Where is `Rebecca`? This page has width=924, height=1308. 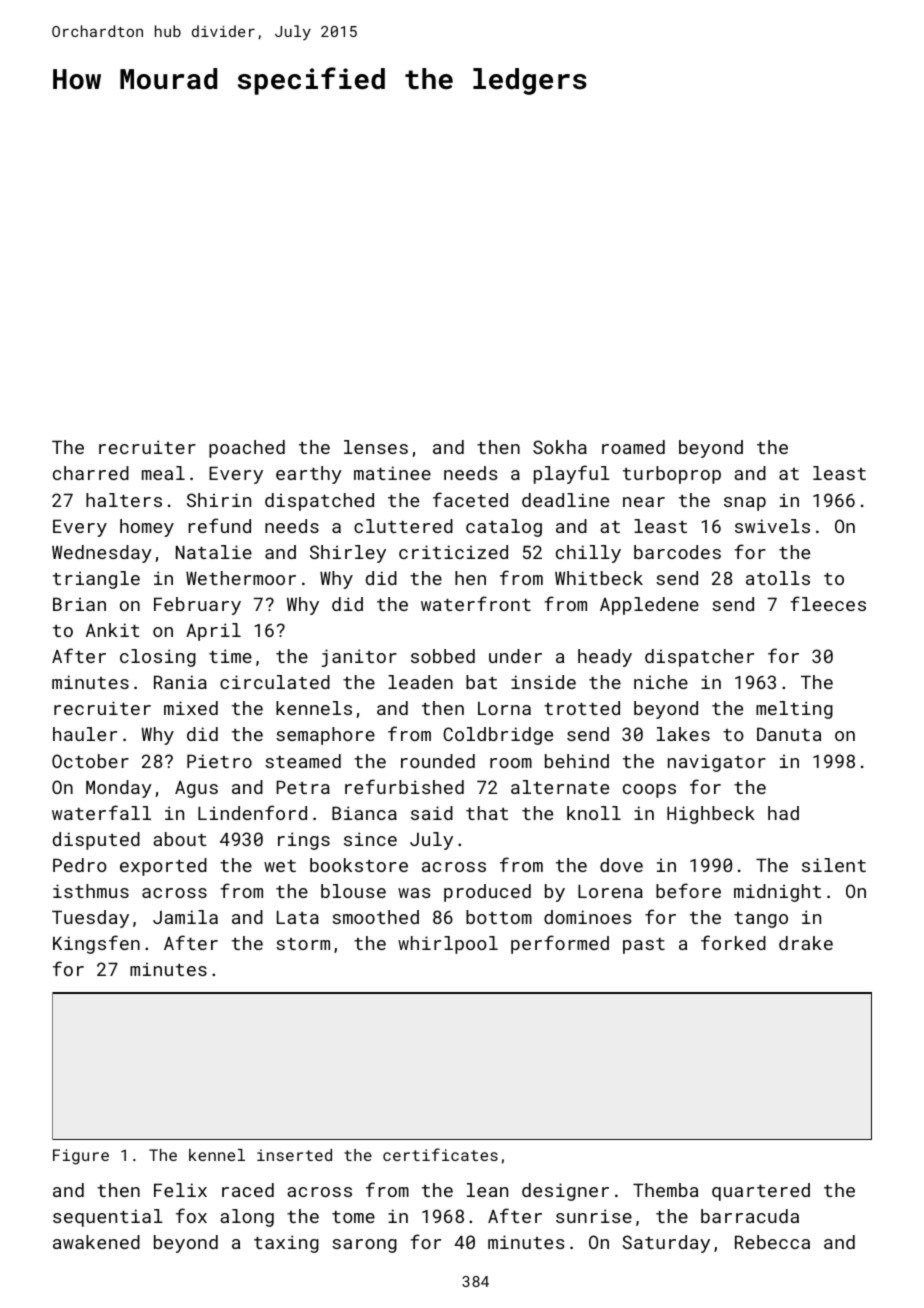 Rebecca is located at coordinates (772, 1242).
